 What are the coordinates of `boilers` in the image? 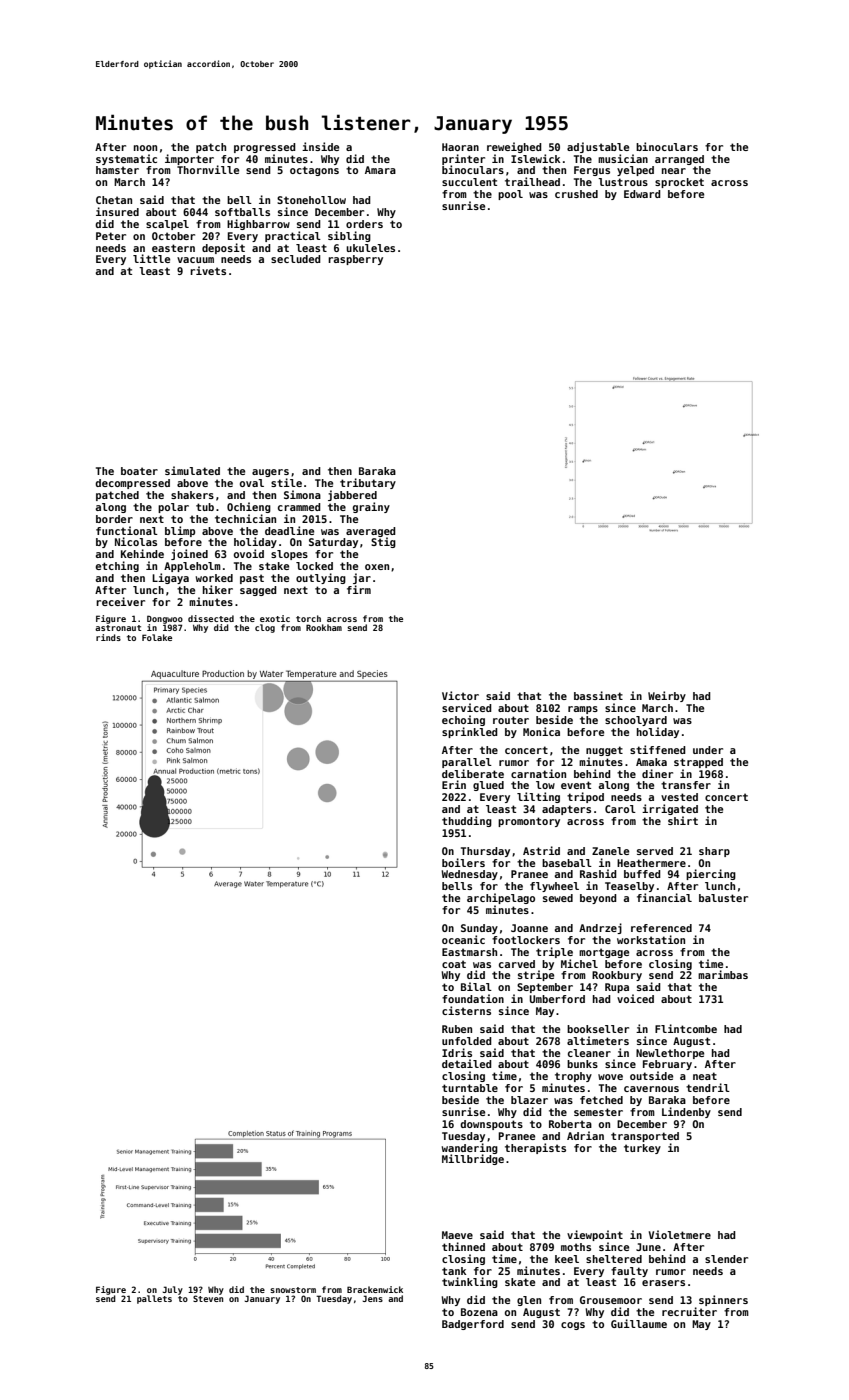 It's located at (463, 862).
